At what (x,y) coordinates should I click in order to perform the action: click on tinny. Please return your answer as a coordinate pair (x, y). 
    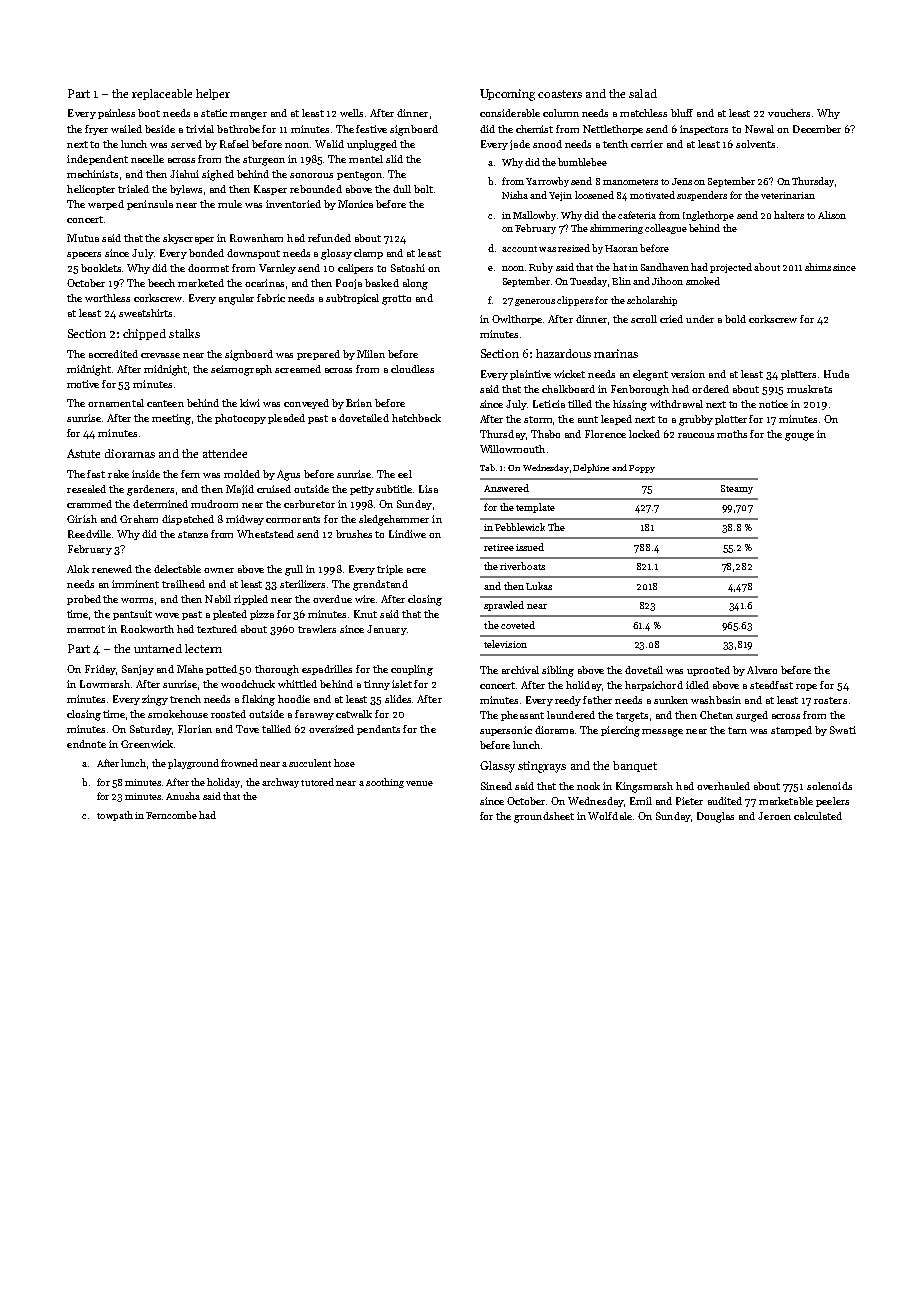
    Looking at the image, I should click on (377, 685).
